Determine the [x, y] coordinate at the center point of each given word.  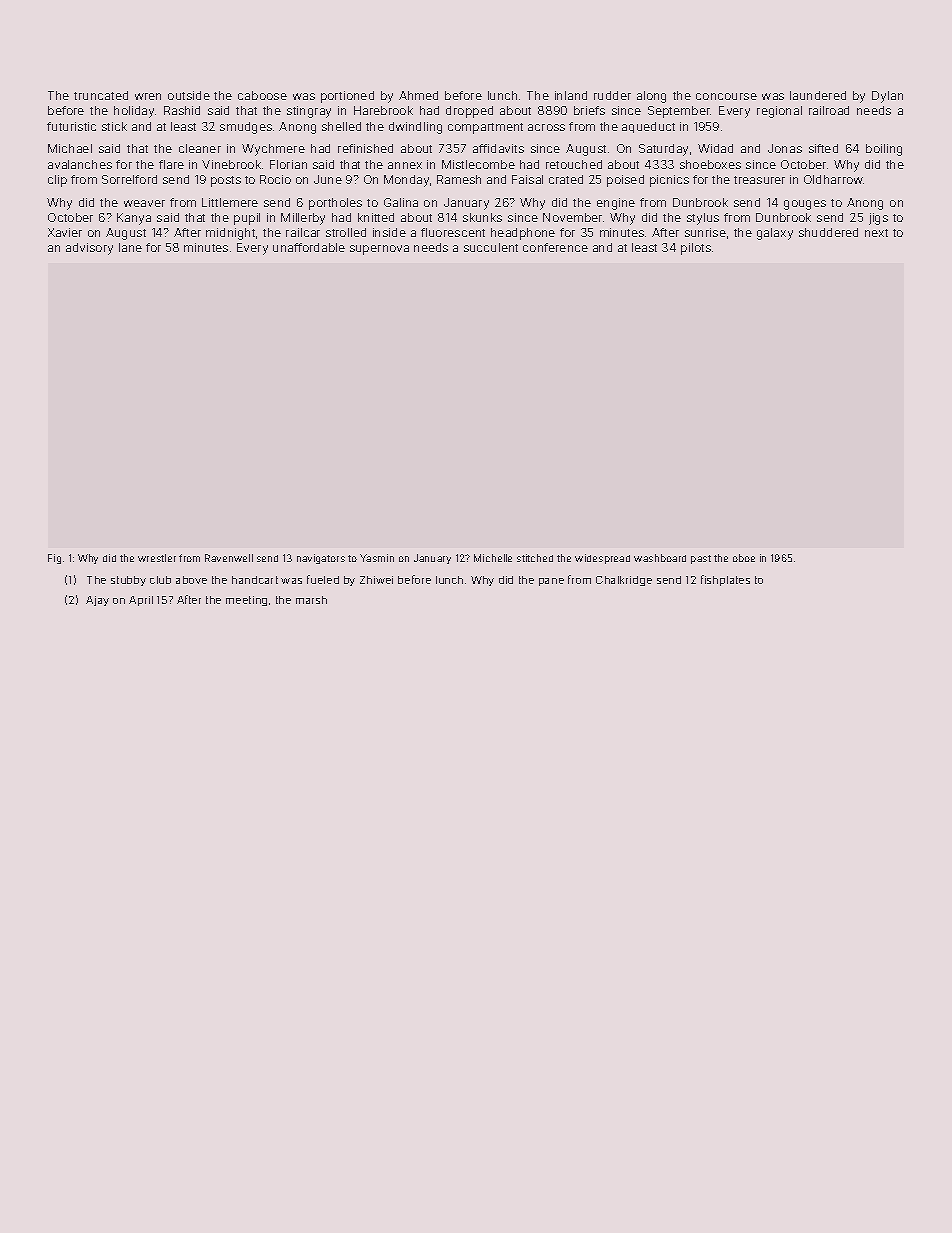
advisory [89, 249]
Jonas [785, 148]
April [141, 601]
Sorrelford [129, 179]
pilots [696, 249]
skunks [482, 217]
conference [555, 247]
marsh [311, 600]
